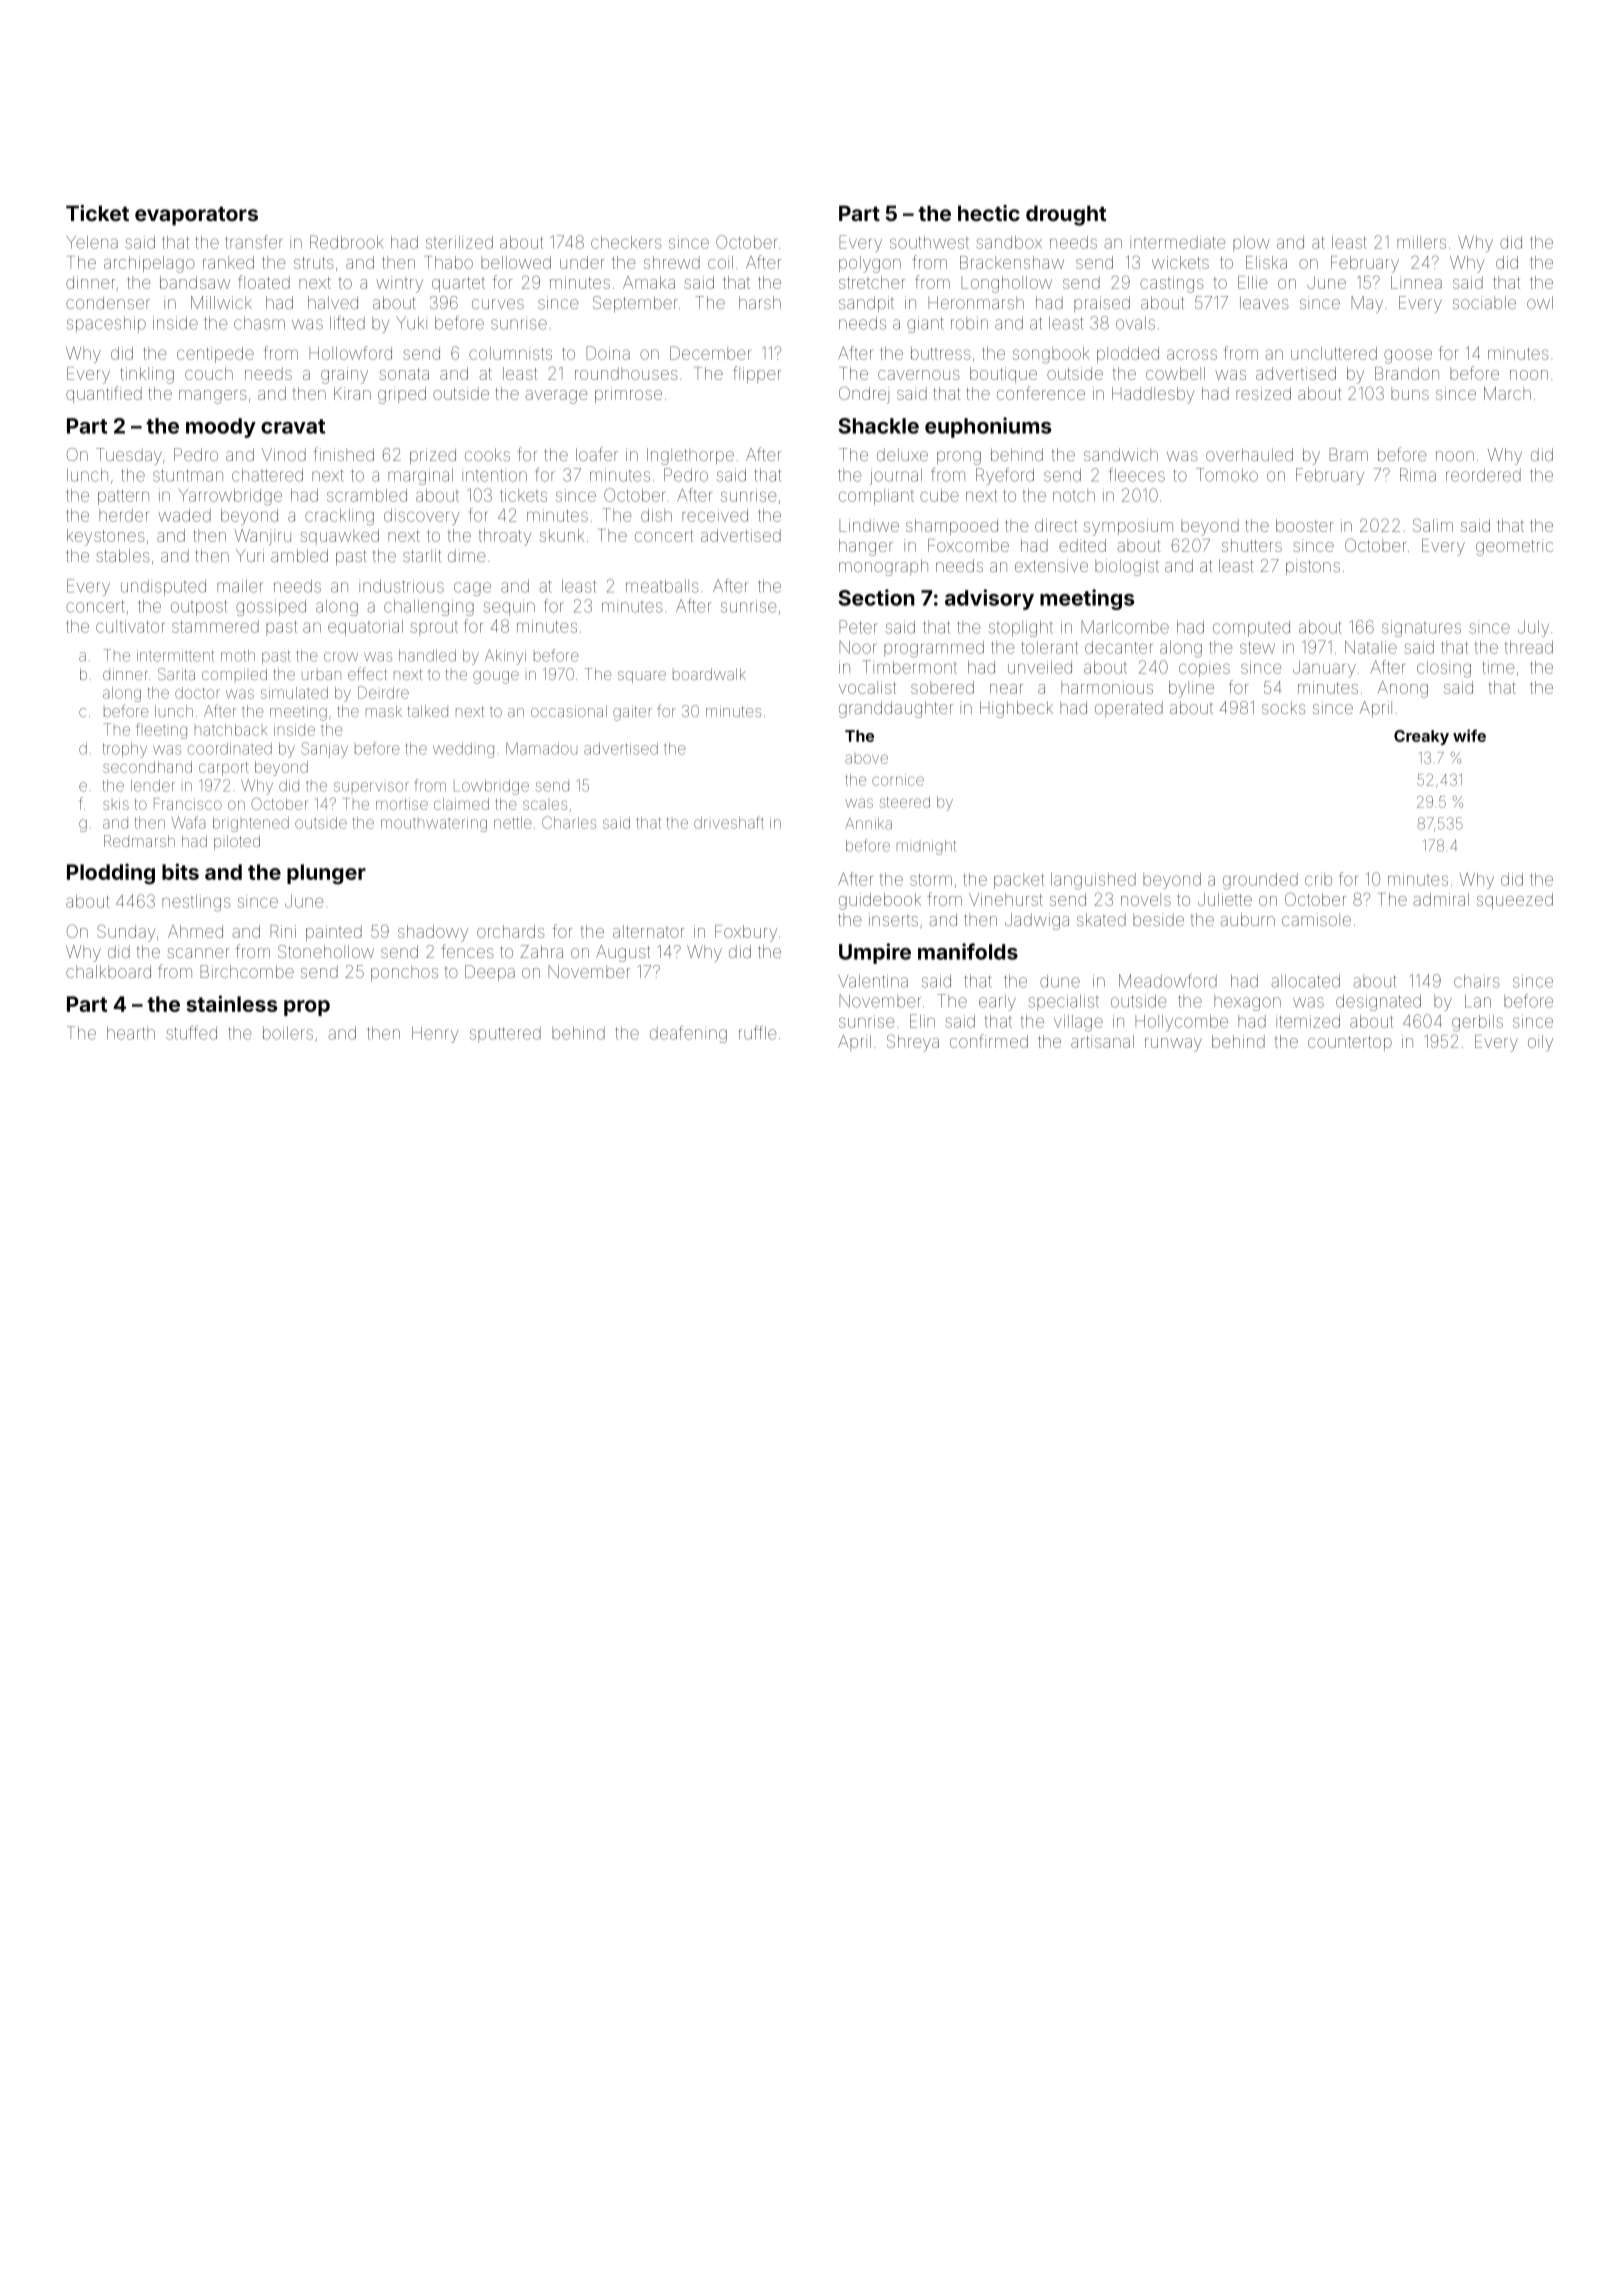 The height and width of the screenshot is (2292, 1620). What do you see at coordinates (92, 242) in the screenshot?
I see `Yelena` at bounding box center [92, 242].
